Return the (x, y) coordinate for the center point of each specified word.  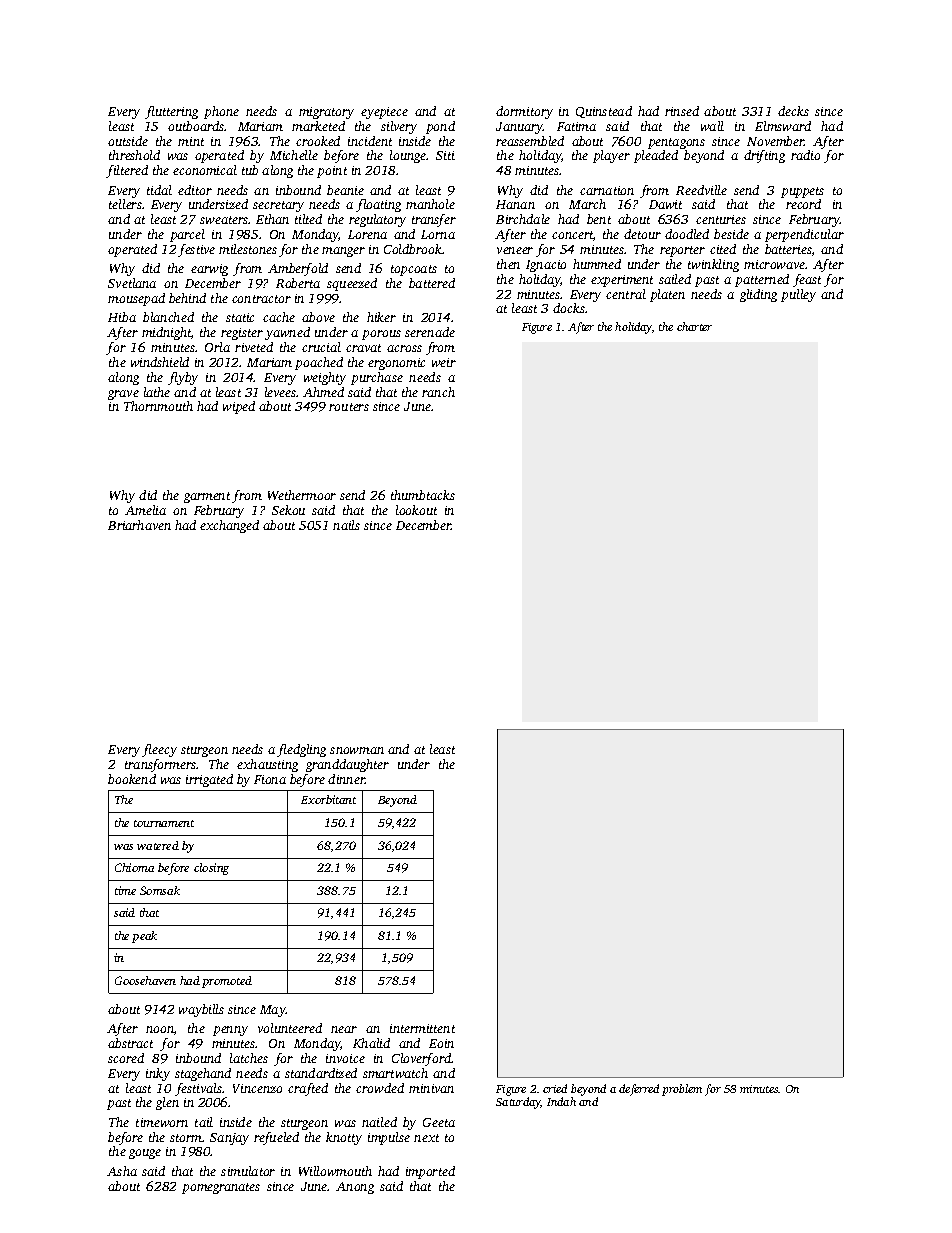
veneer (515, 250)
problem (682, 1090)
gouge (145, 1154)
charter (694, 326)
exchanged (229, 526)
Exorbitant (328, 799)
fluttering (171, 112)
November (775, 141)
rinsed (682, 111)
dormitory (524, 112)
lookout (416, 510)
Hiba (122, 317)
